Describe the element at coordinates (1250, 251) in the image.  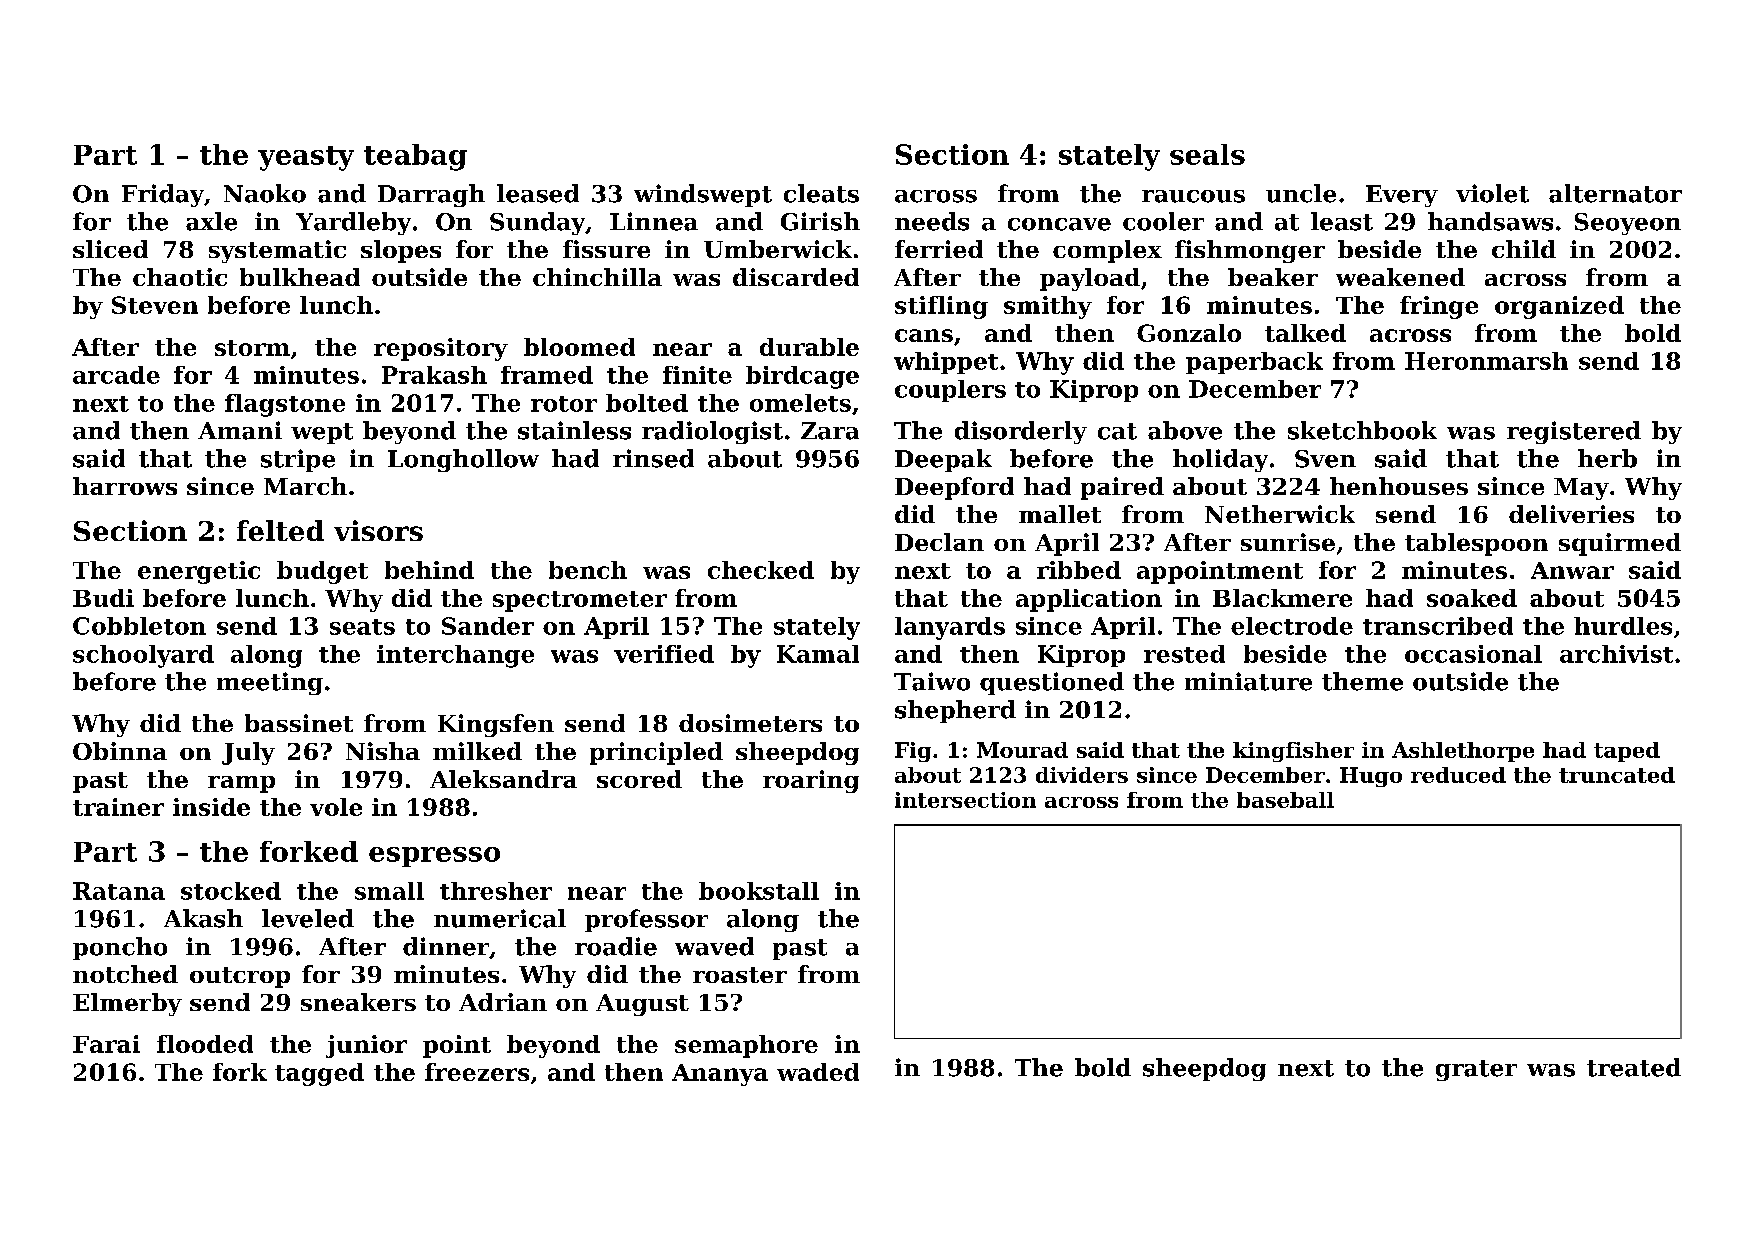
I see `fishmonger` at that location.
